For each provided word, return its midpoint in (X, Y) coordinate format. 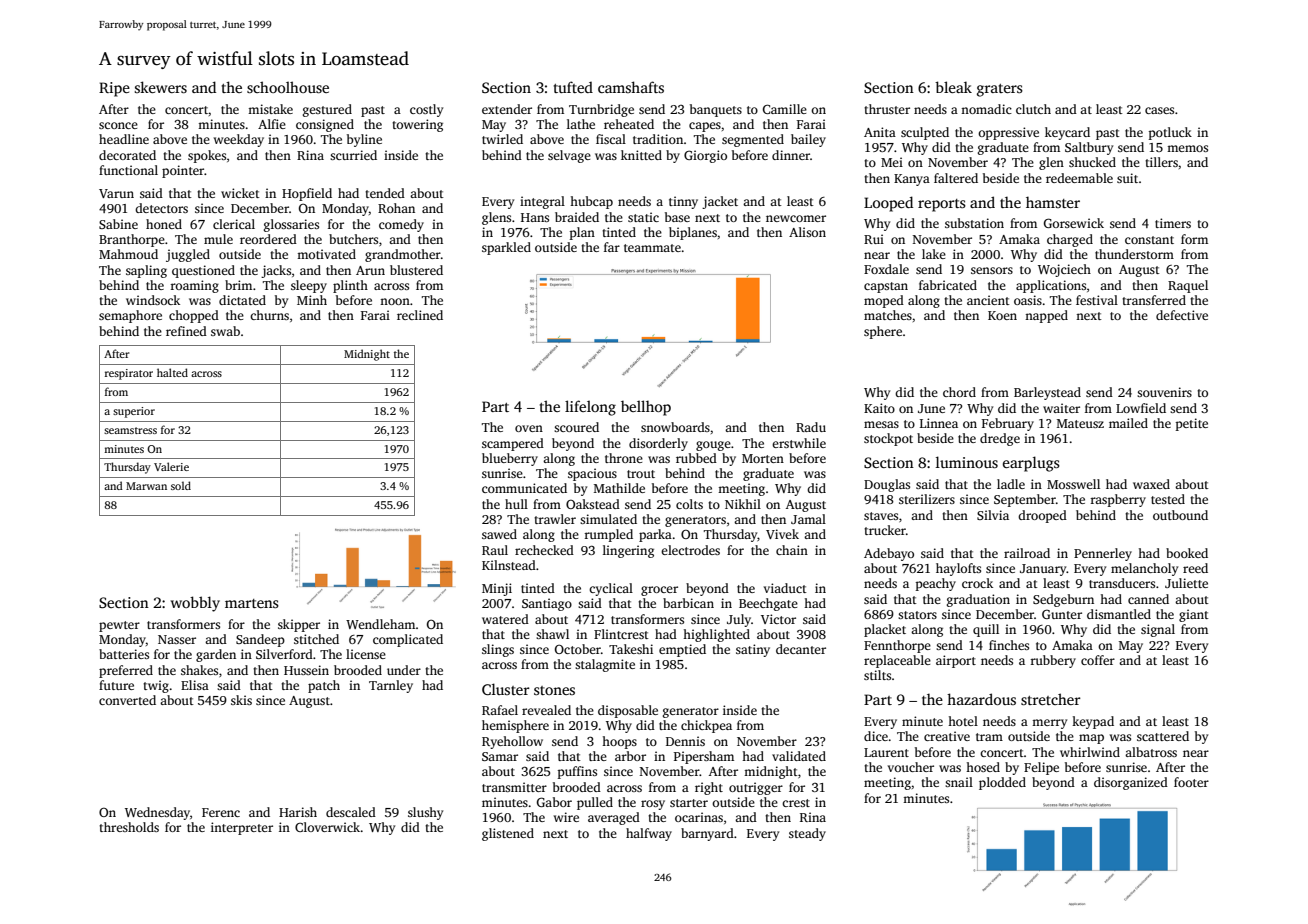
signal (1158, 630)
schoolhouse (288, 87)
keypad (1093, 722)
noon (395, 301)
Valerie (171, 466)
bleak (953, 87)
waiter (1061, 408)
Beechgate (768, 604)
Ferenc (221, 812)
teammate (652, 248)
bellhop (646, 408)
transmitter (514, 787)
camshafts (631, 87)
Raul (495, 550)
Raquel (1188, 286)
